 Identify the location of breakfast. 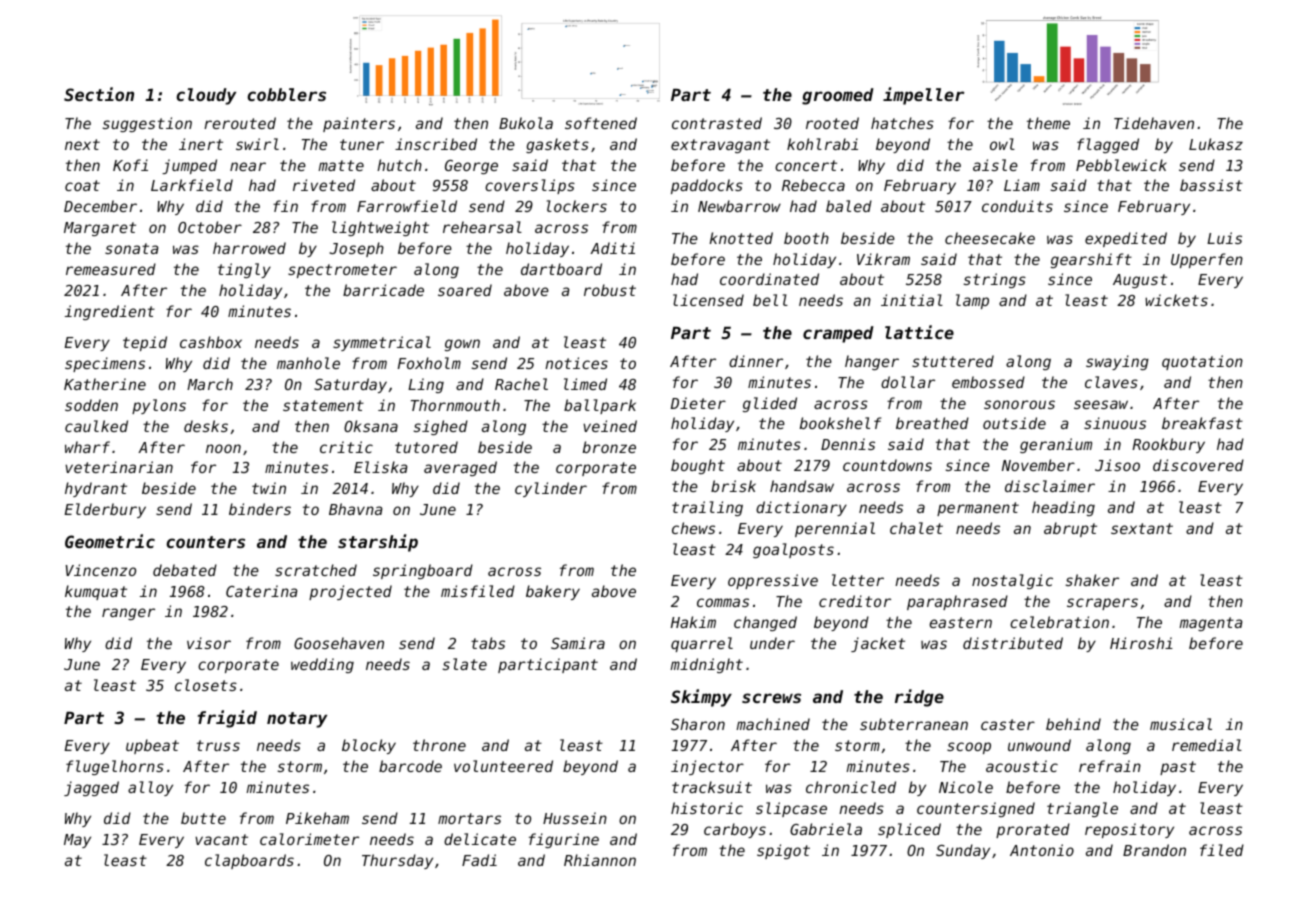
(1202, 423).
